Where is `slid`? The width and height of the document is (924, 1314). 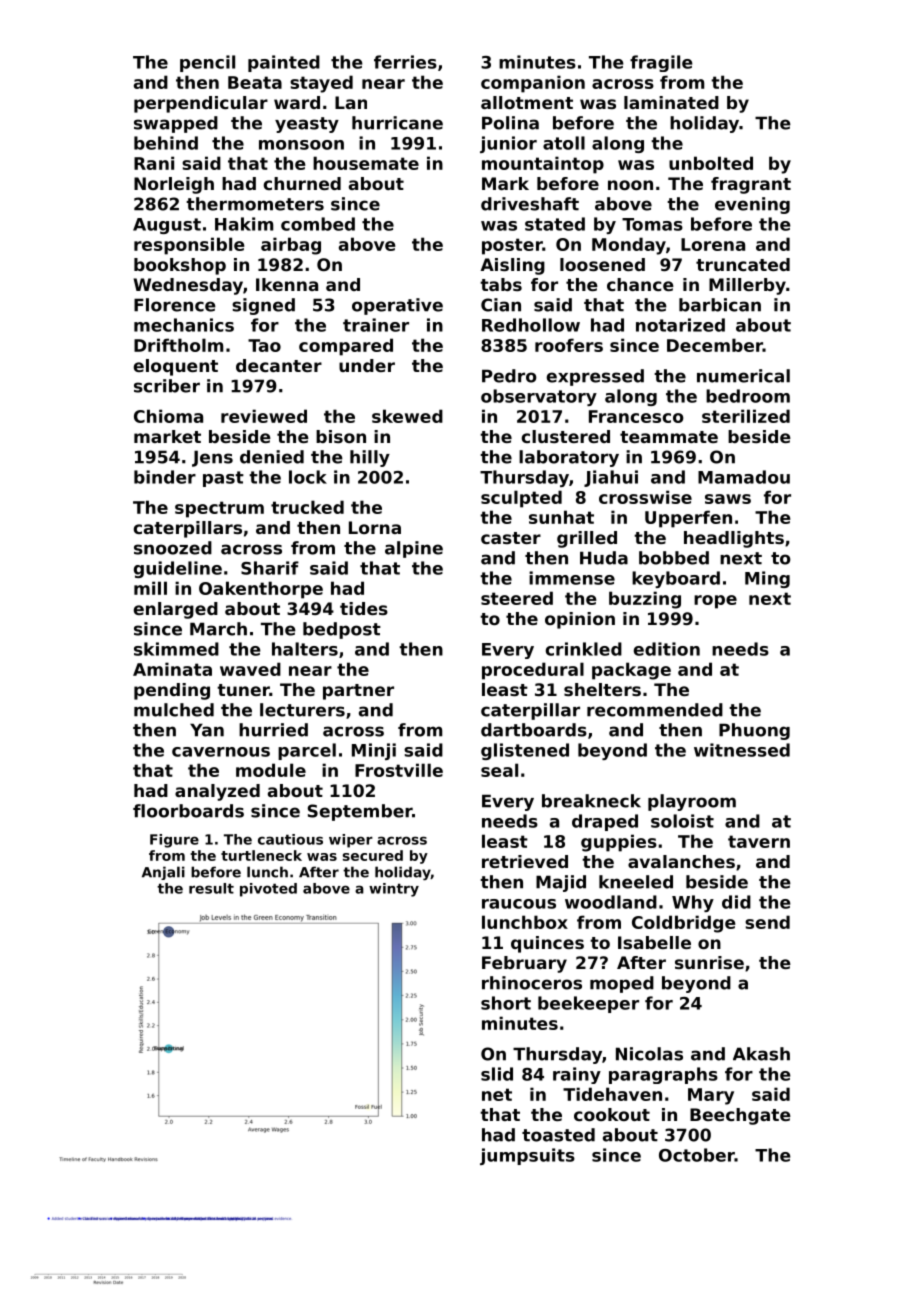 slid is located at coordinates (497, 1074).
